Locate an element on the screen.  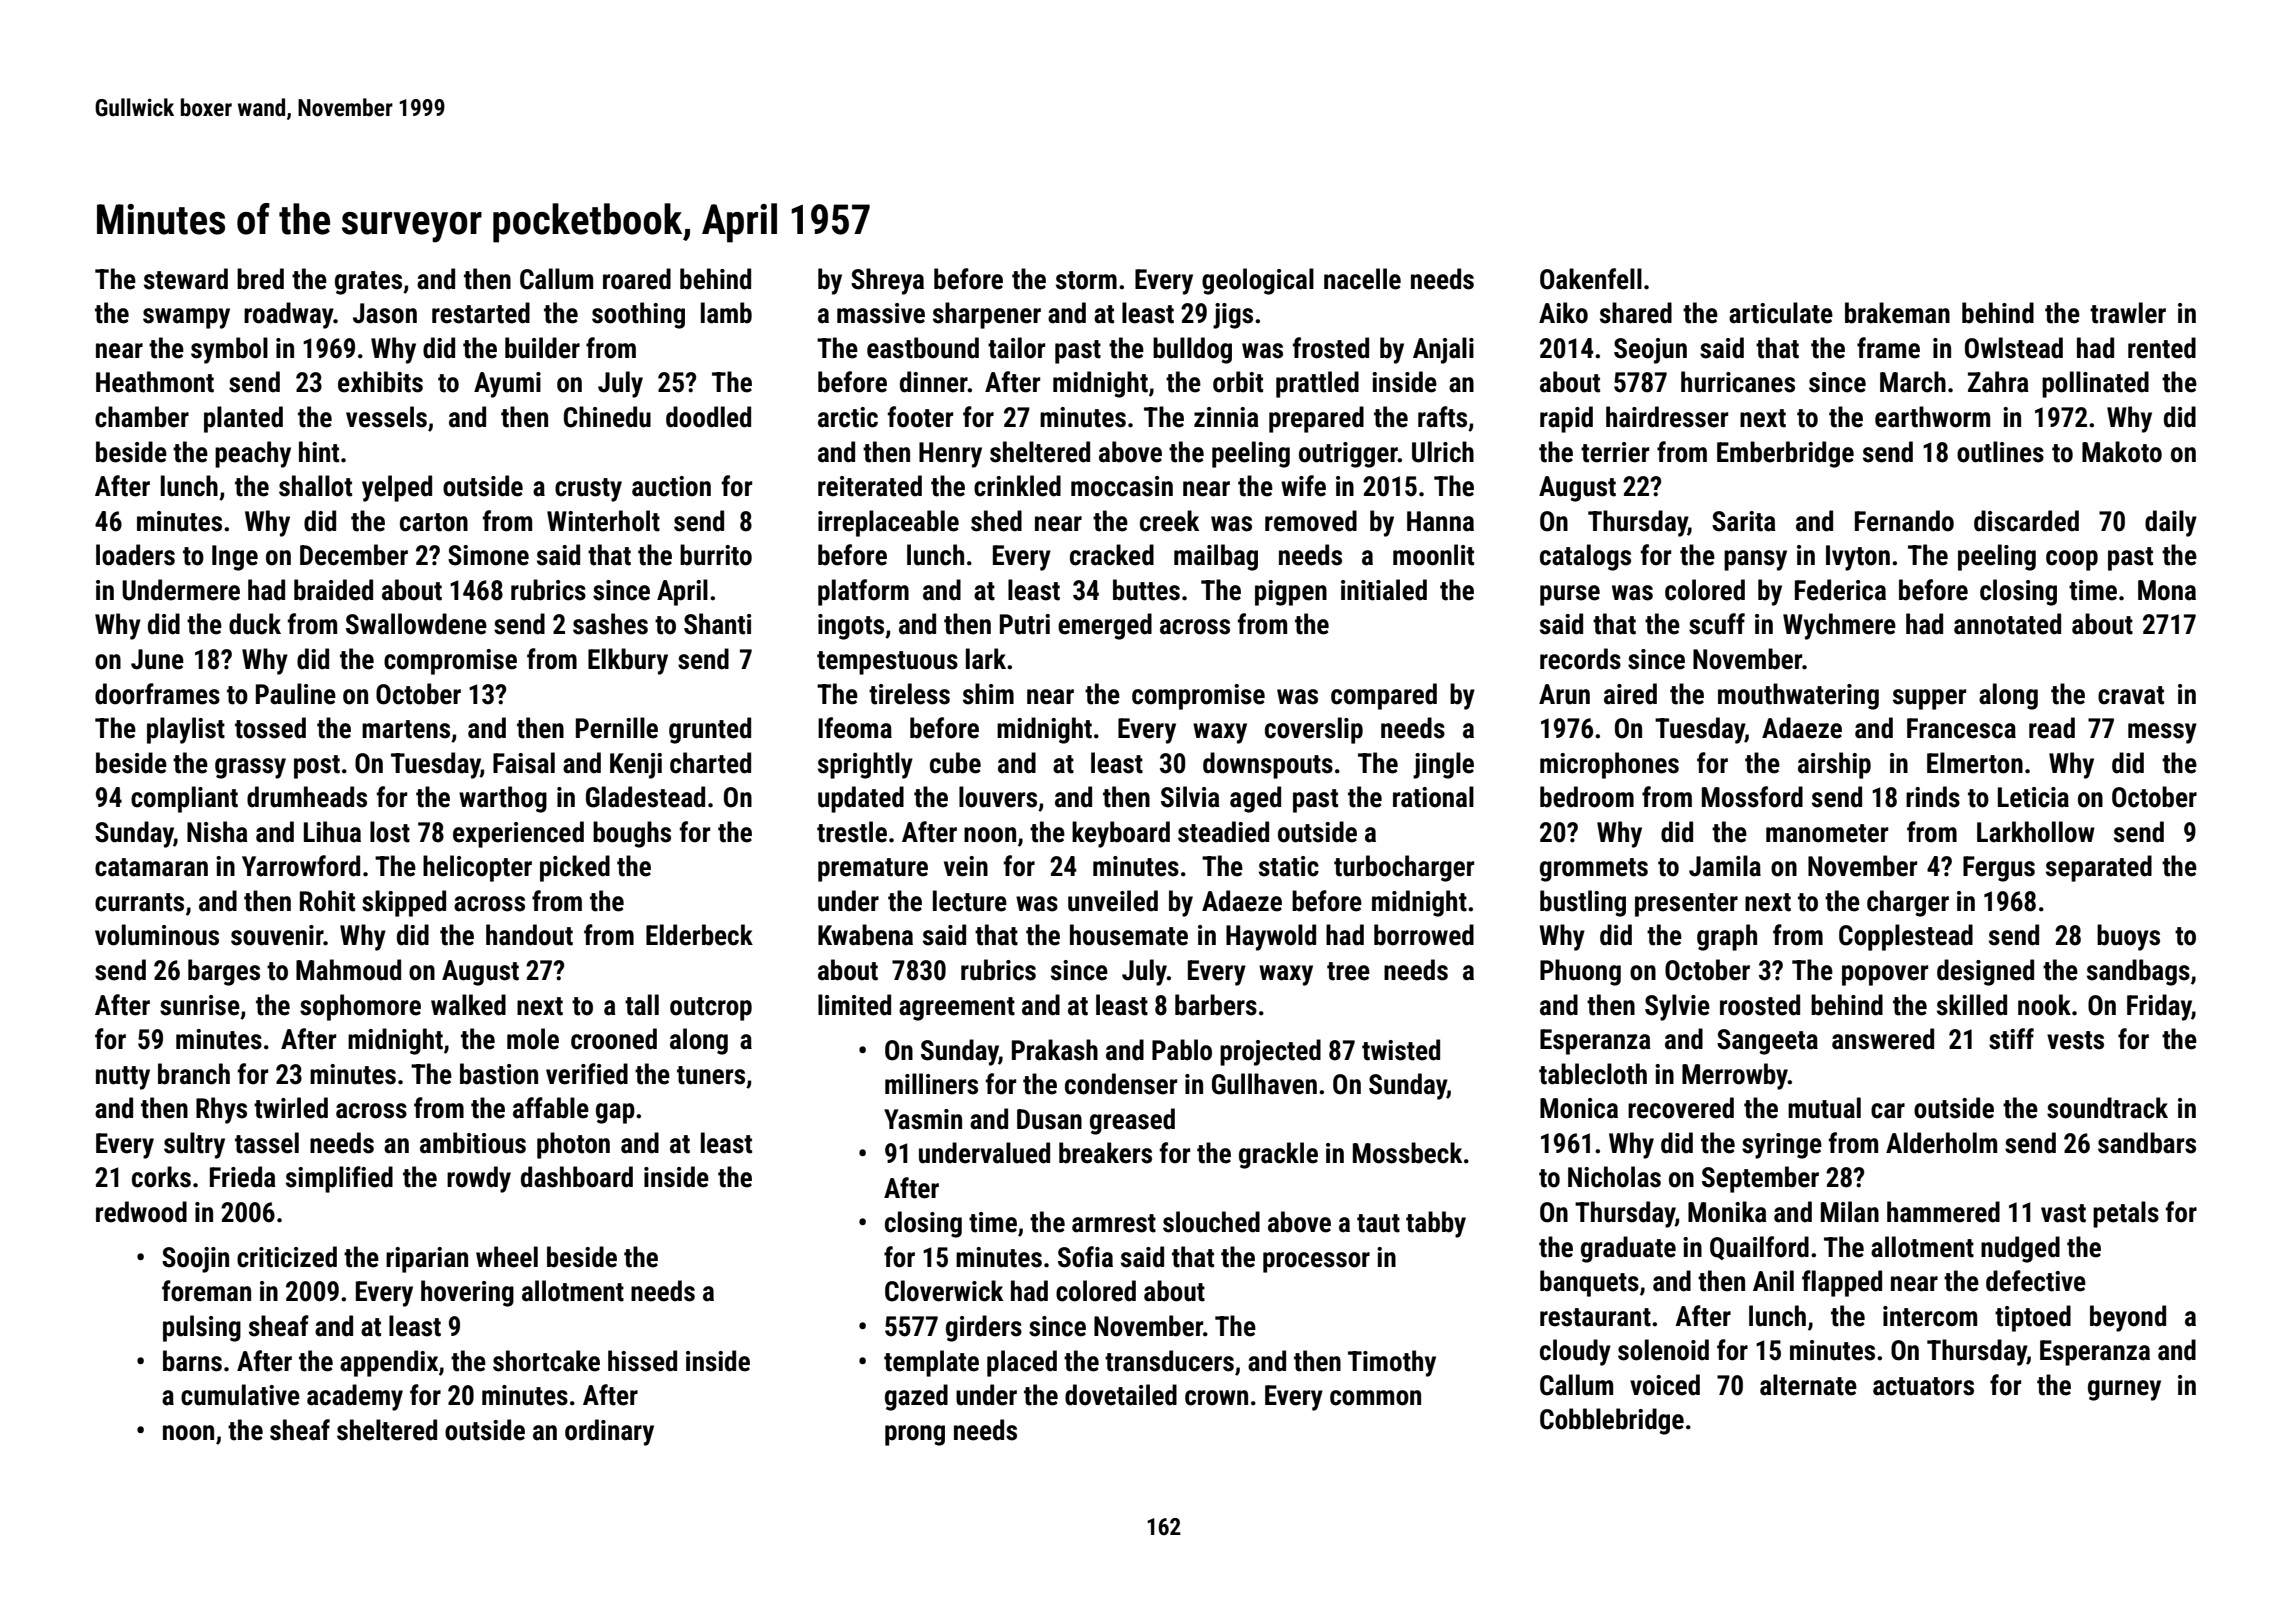
zinnia is located at coordinates (1226, 417).
